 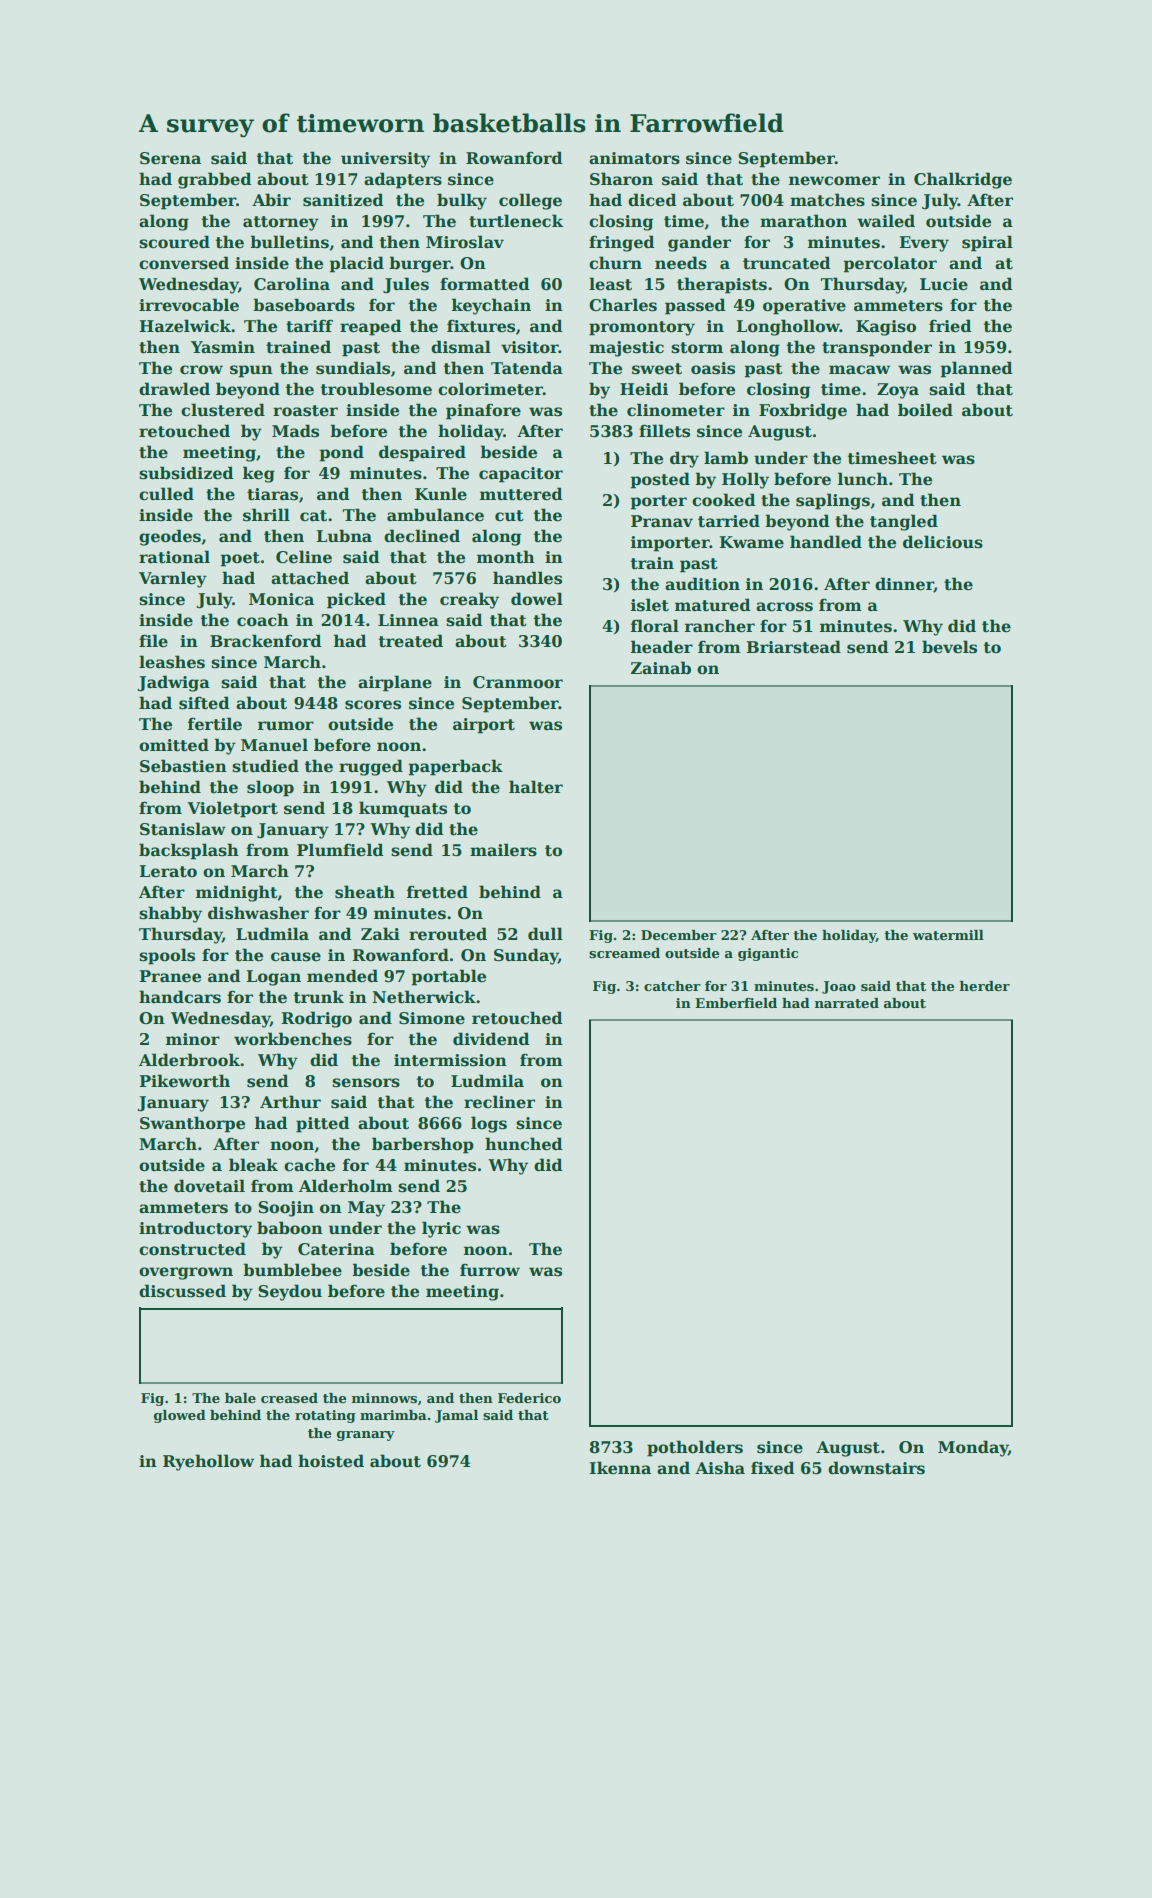 What do you see at coordinates (530, 347) in the page?
I see `visitor` at bounding box center [530, 347].
